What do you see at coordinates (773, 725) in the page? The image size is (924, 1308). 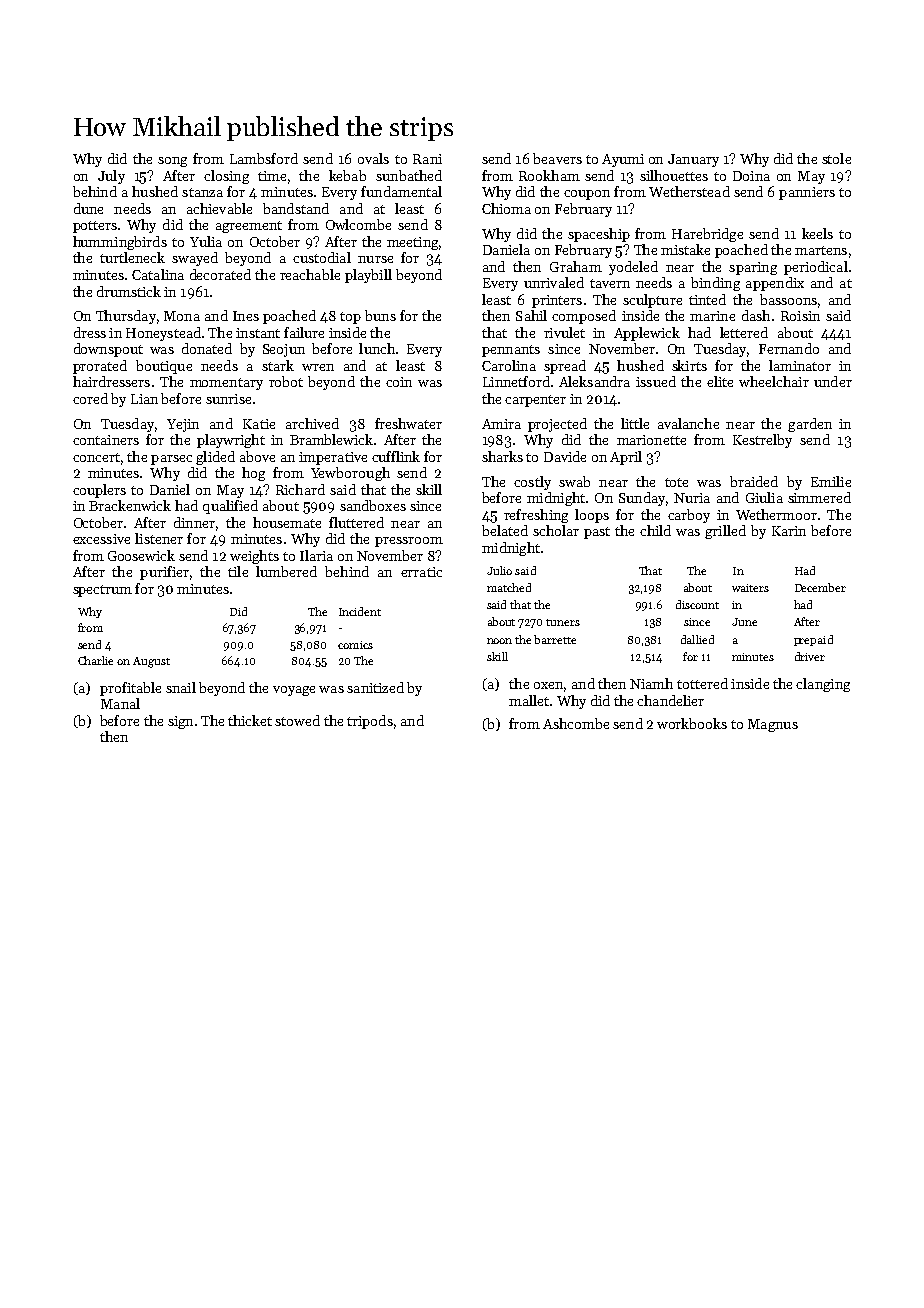 I see `Magnus` at bounding box center [773, 725].
